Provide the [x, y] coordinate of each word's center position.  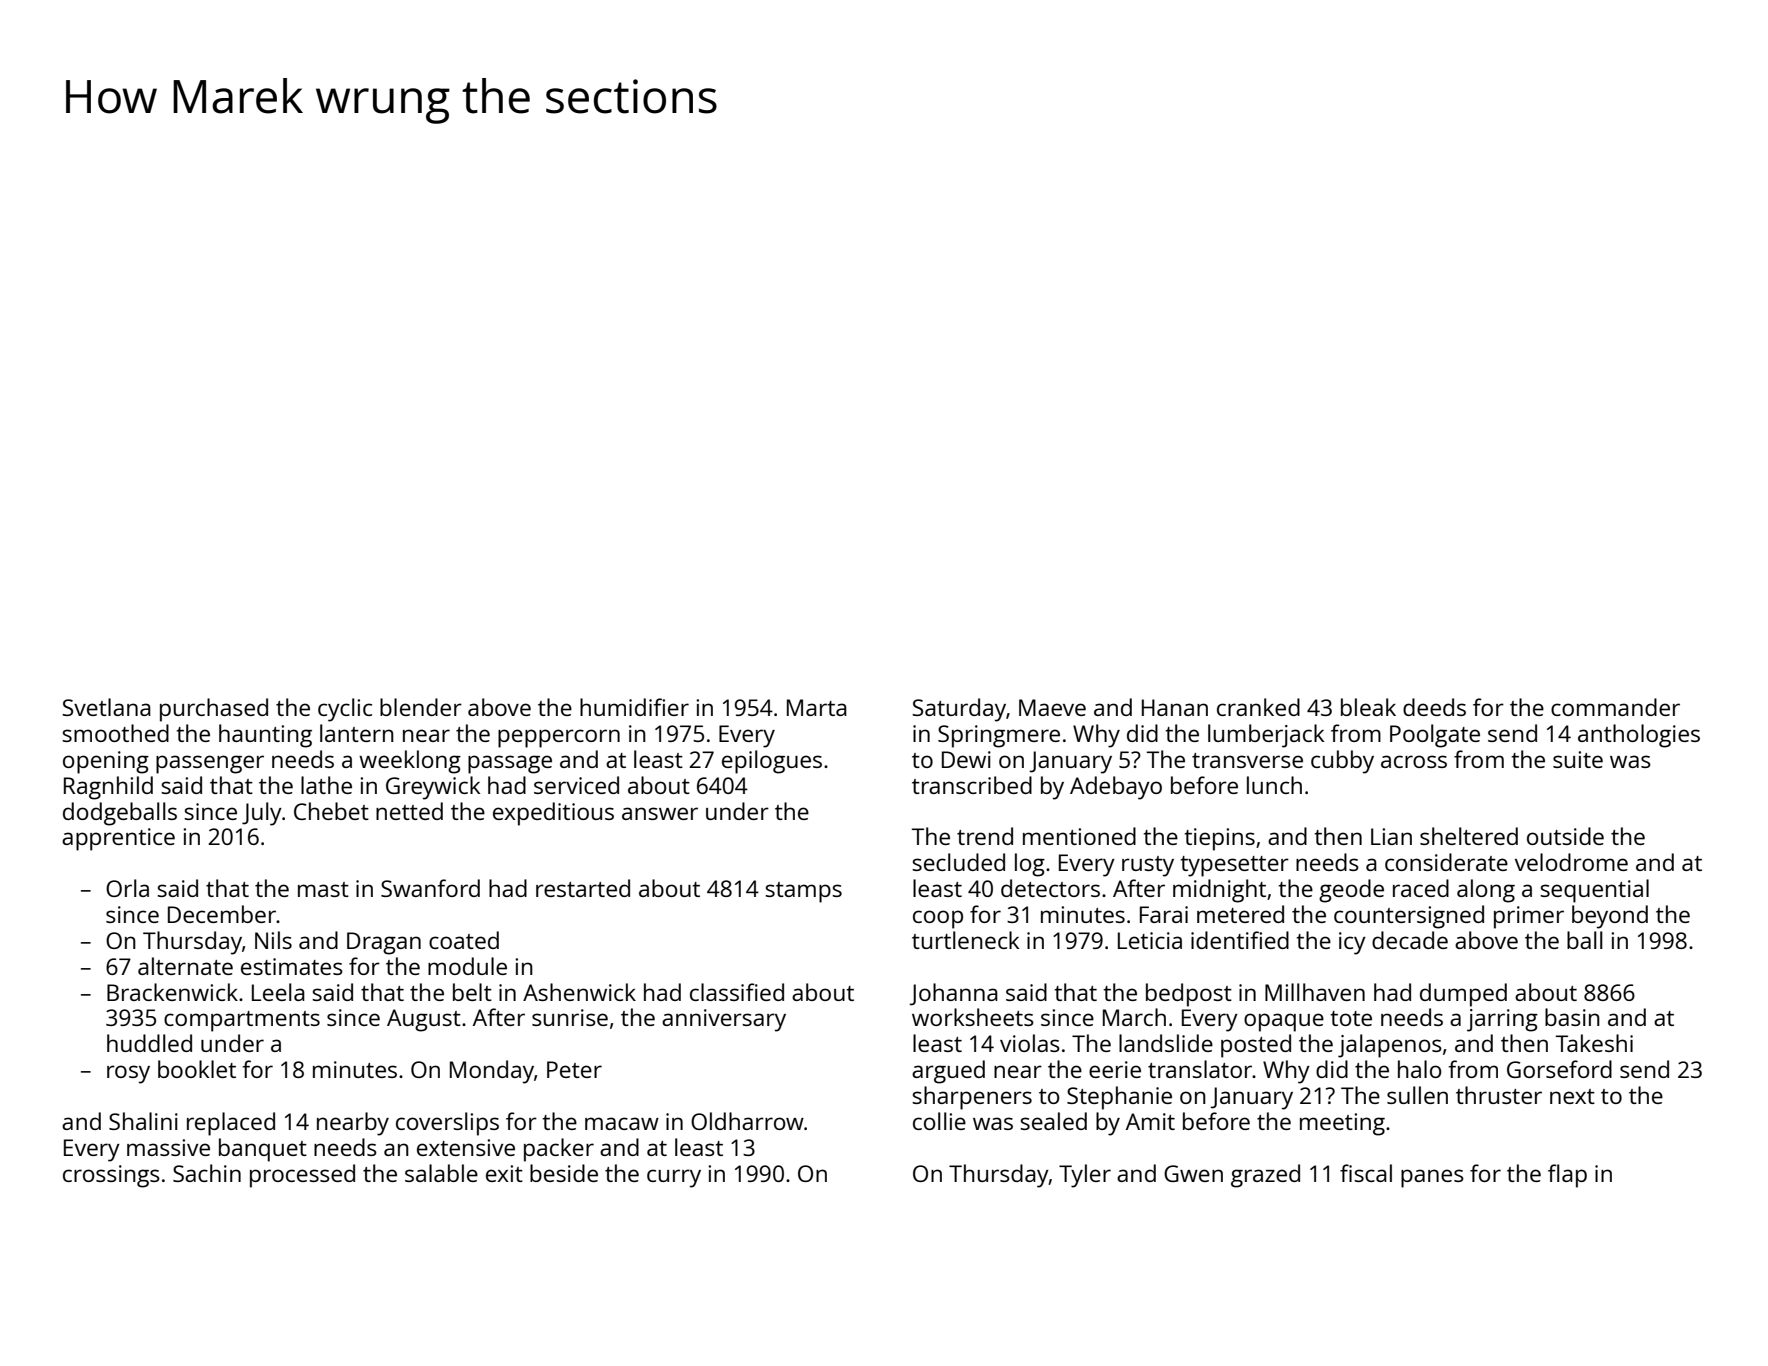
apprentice [118, 839]
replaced [231, 1124]
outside [1565, 836]
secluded [958, 862]
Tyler [1085, 1176]
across [1414, 761]
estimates [292, 966]
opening [106, 762]
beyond [1610, 917]
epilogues [772, 762]
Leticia [1150, 940]
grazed [1265, 1176]
